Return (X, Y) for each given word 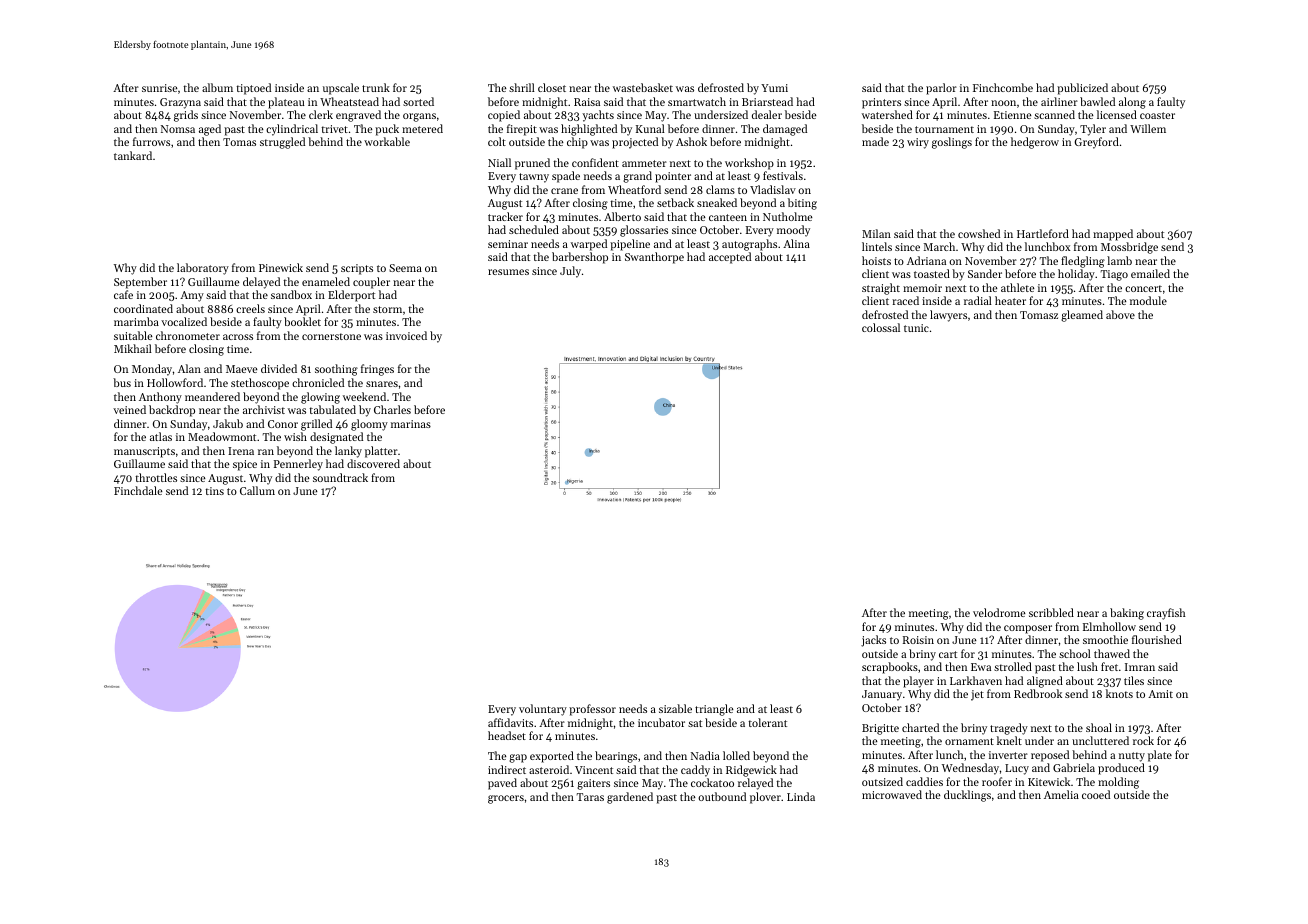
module (1148, 300)
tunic (916, 328)
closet (552, 87)
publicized (1082, 89)
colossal (881, 327)
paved (502, 784)
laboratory (203, 269)
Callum (257, 490)
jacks (873, 641)
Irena (241, 451)
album (217, 87)
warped (589, 245)
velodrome (999, 612)
